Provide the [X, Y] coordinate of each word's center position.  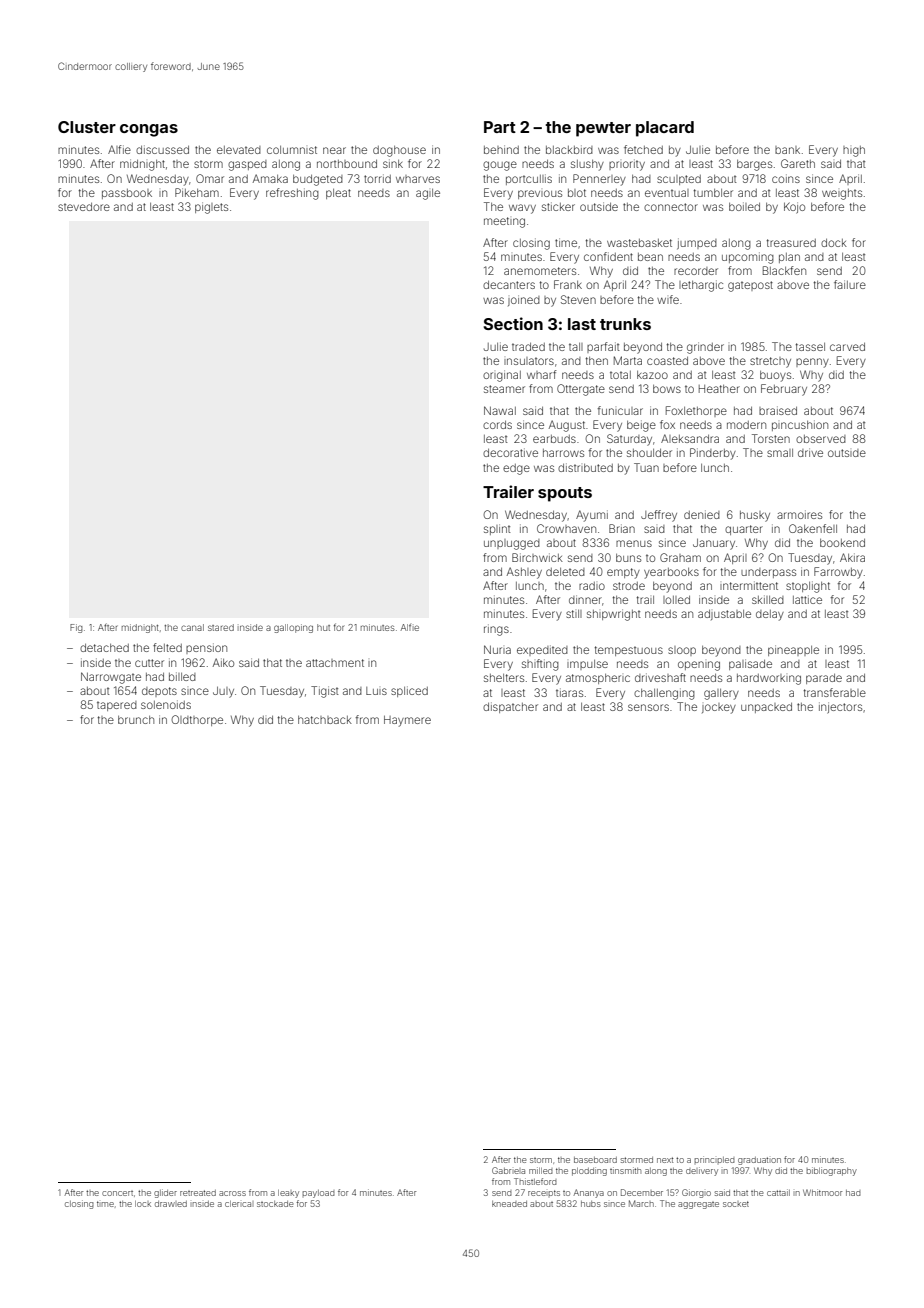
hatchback [325, 720]
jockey [719, 708]
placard [665, 129]
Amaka [270, 178]
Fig [76, 628]
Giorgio [696, 1193]
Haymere [407, 721]
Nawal [500, 410]
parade [824, 679]
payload [318, 1194]
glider [165, 1193]
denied [702, 514]
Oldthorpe [197, 720]
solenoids [166, 704]
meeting [504, 222]
